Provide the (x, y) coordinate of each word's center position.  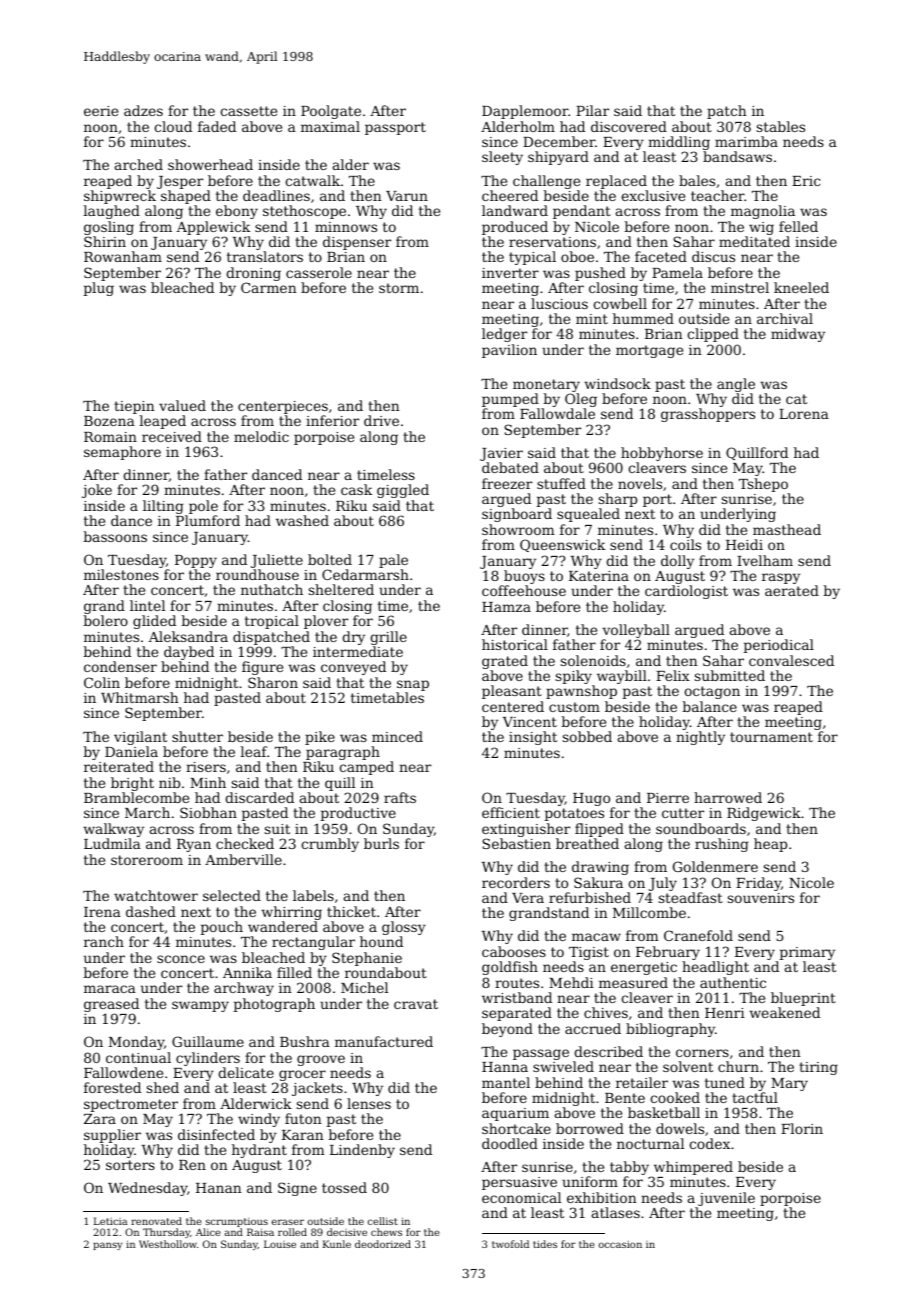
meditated (754, 241)
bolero (106, 620)
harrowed (728, 797)
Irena (102, 912)
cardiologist (686, 592)
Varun (407, 196)
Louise (280, 1244)
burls (381, 843)
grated (505, 662)
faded (217, 126)
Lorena (804, 414)
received (172, 436)
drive (381, 420)
